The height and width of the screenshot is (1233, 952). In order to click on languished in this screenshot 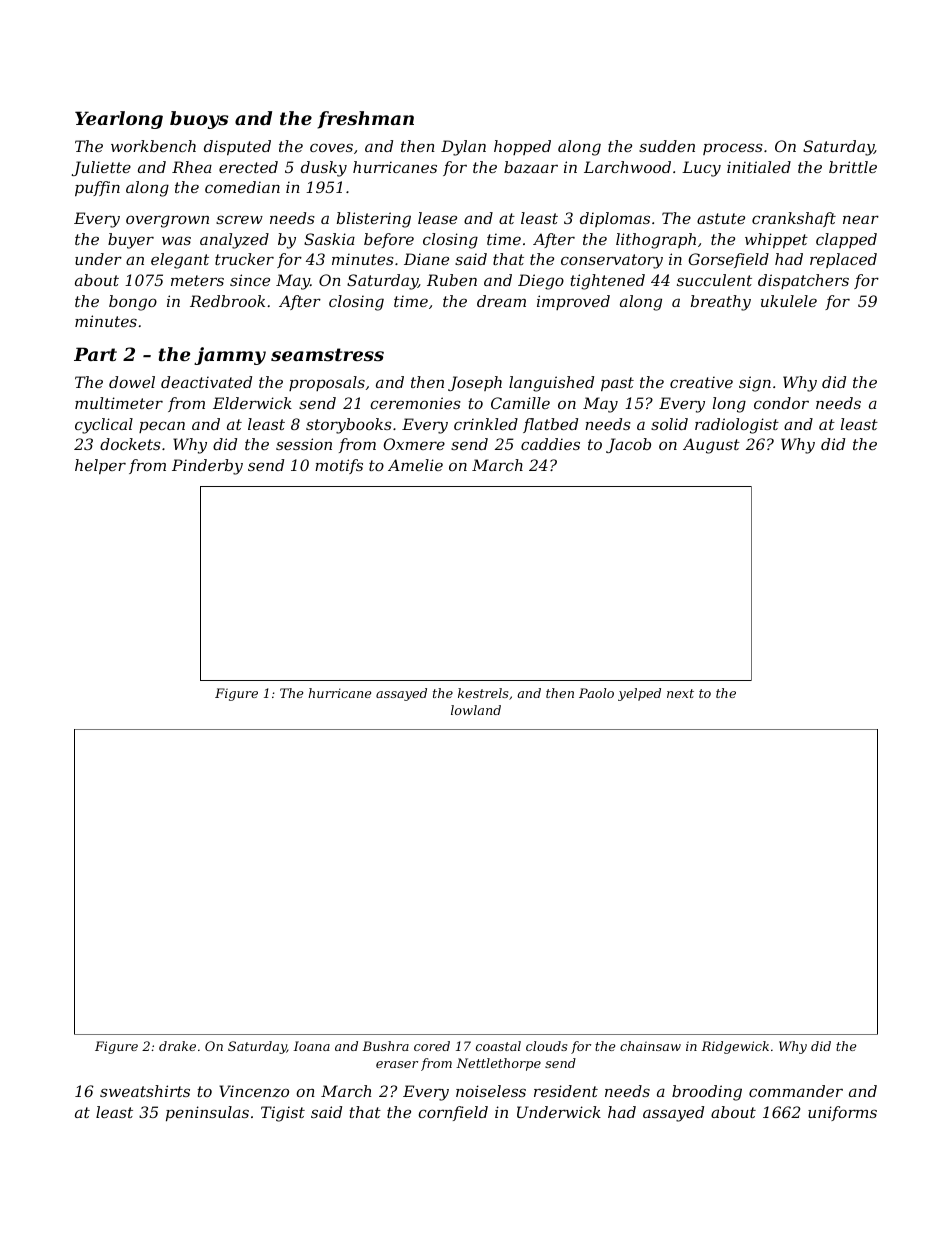, I will do `click(551, 384)`.
